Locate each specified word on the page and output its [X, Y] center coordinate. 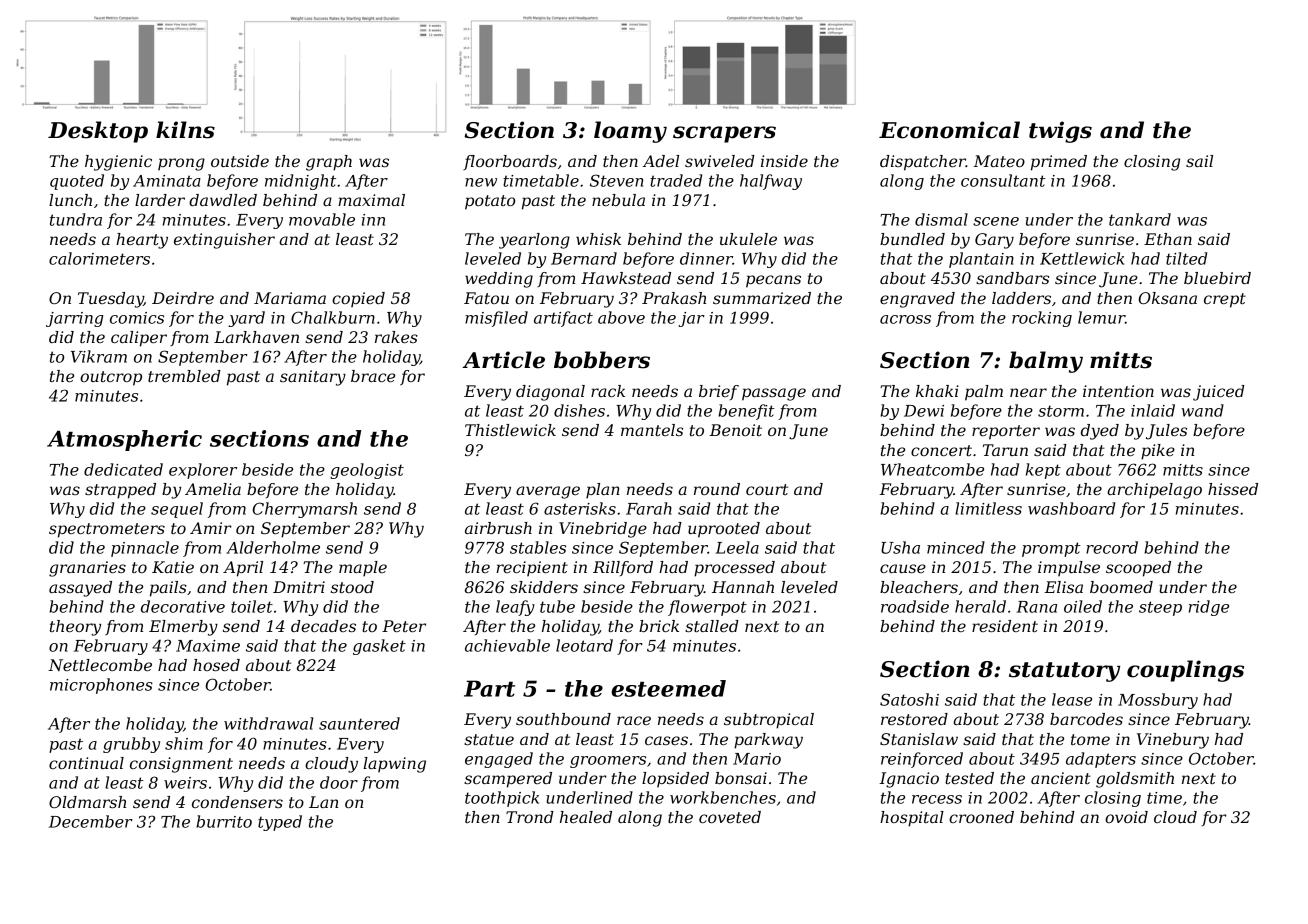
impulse [1069, 569]
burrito [224, 821]
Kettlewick [1082, 258]
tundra [76, 219]
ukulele [748, 239]
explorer [203, 471]
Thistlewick [510, 430]
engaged [499, 760]
